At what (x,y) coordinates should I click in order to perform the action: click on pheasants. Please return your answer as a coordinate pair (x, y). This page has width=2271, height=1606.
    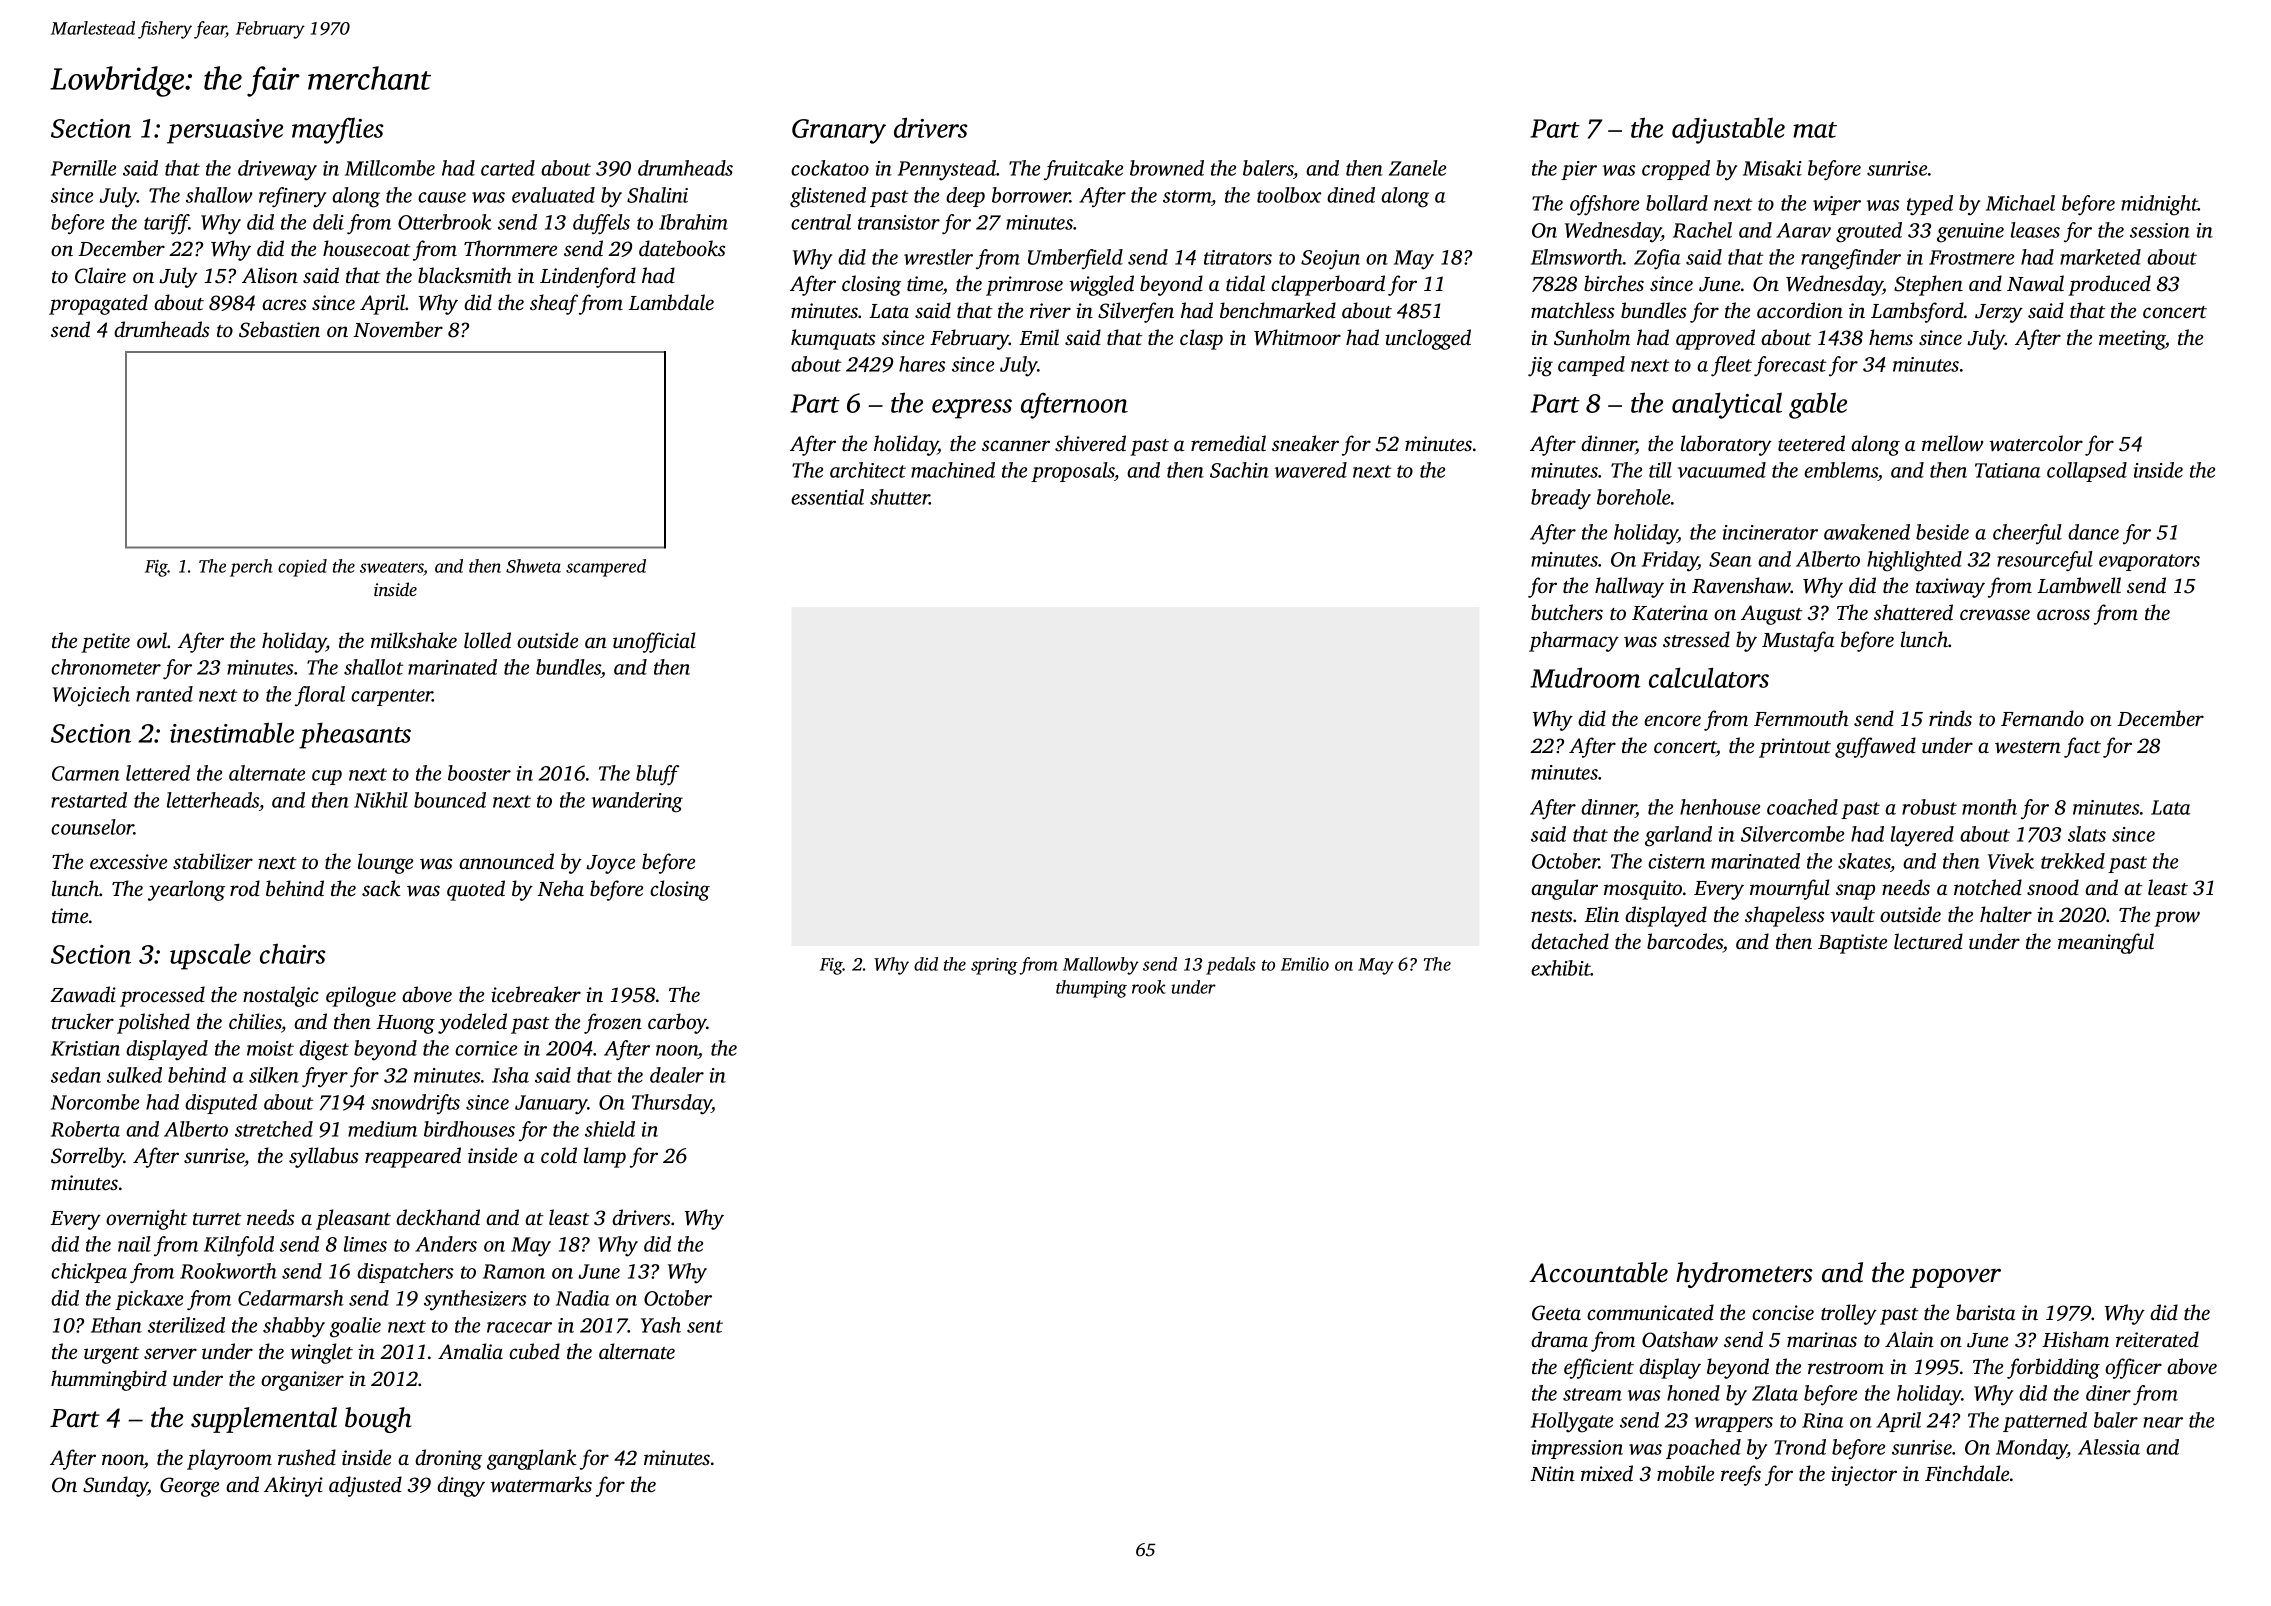
    Looking at the image, I should click on (355, 735).
